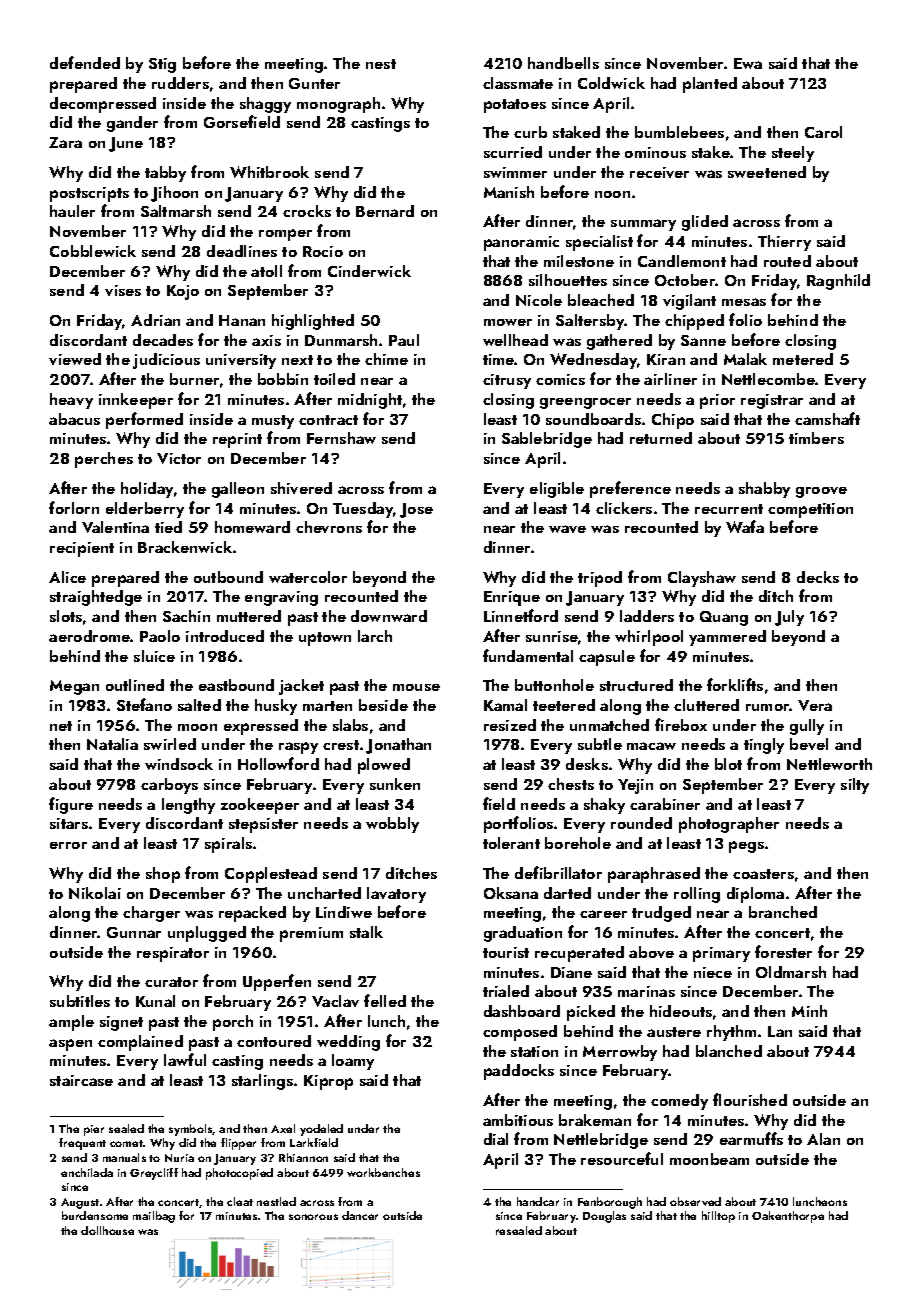  Describe the element at coordinates (791, 972) in the screenshot. I see `Oldmarsh` at that location.
